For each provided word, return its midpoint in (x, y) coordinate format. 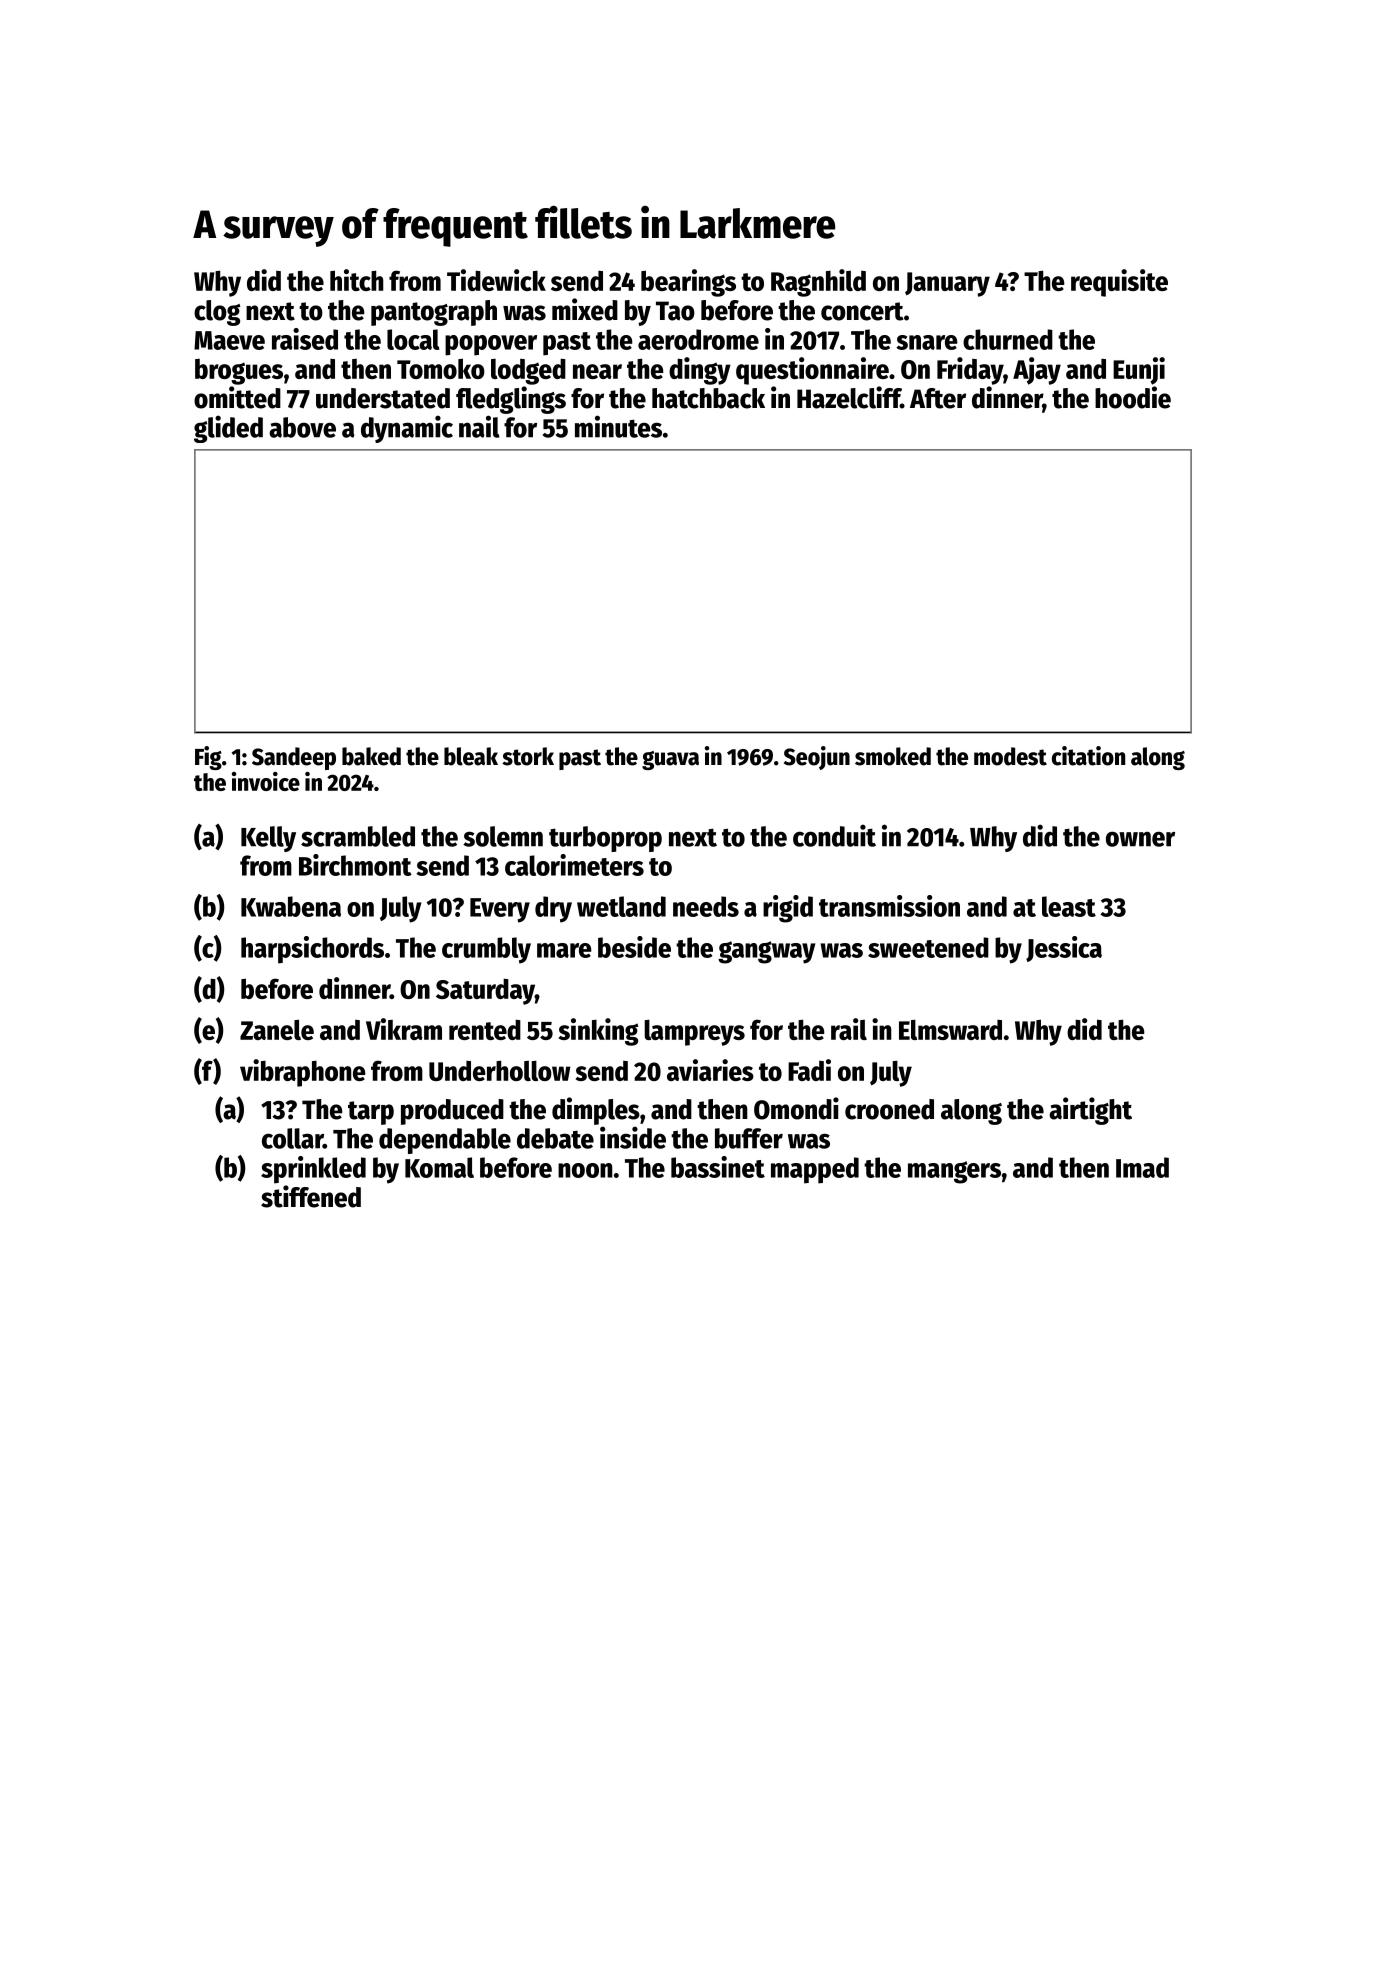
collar (292, 1138)
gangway (767, 952)
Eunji (1139, 371)
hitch (357, 280)
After (938, 398)
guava (670, 760)
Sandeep (294, 758)
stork (528, 756)
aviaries (710, 1070)
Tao (675, 311)
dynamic (407, 429)
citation (1088, 756)
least (1069, 906)
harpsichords (312, 950)
